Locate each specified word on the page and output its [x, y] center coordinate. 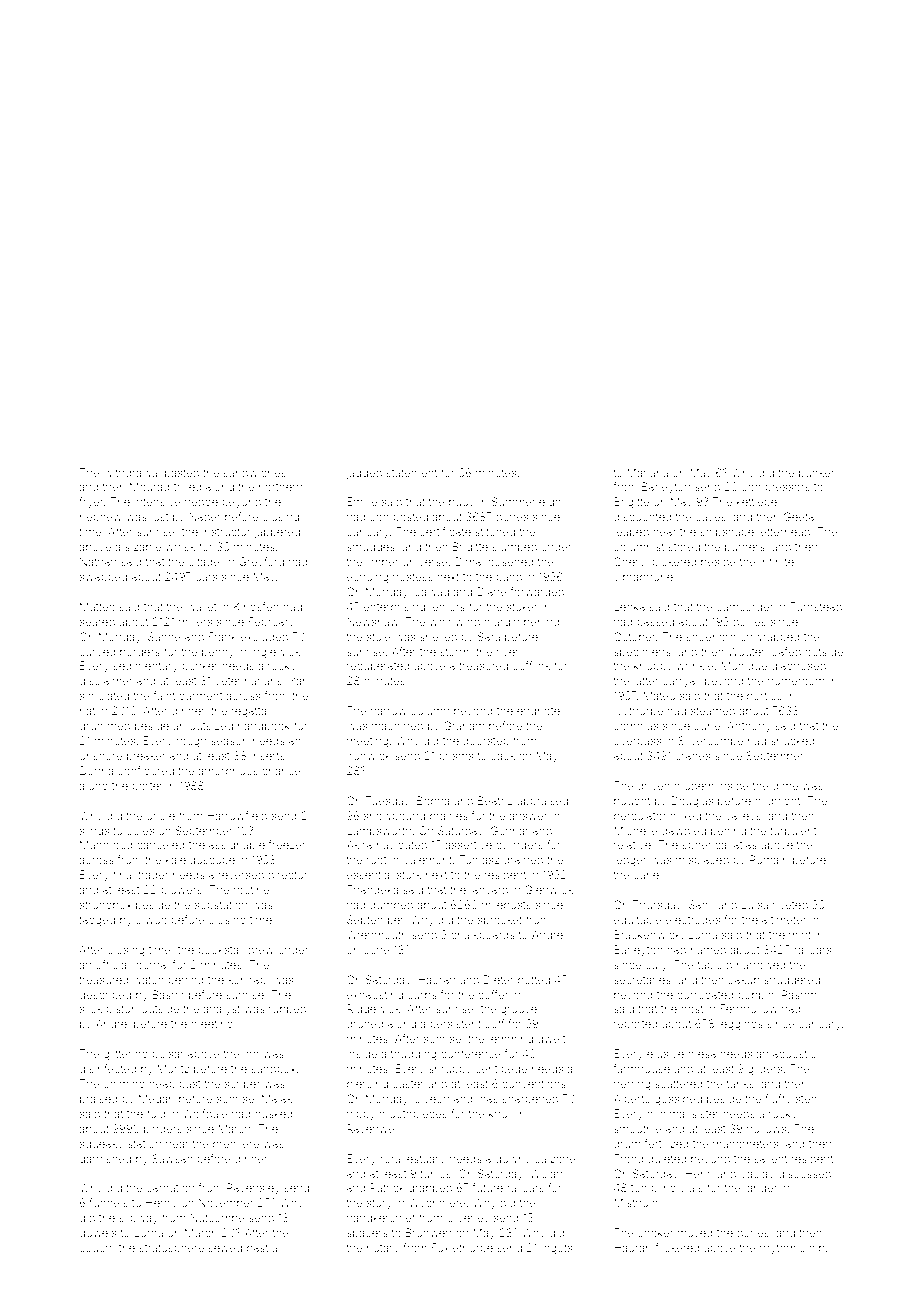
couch [95, 1248]
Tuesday [388, 802]
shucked [793, 741]
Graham [464, 725]
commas [636, 726]
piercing [367, 1085]
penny [218, 654]
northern [280, 487]
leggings [741, 1025]
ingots [557, 1249]
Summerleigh [526, 503]
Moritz [173, 1068]
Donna [97, 770]
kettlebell [759, 502]
